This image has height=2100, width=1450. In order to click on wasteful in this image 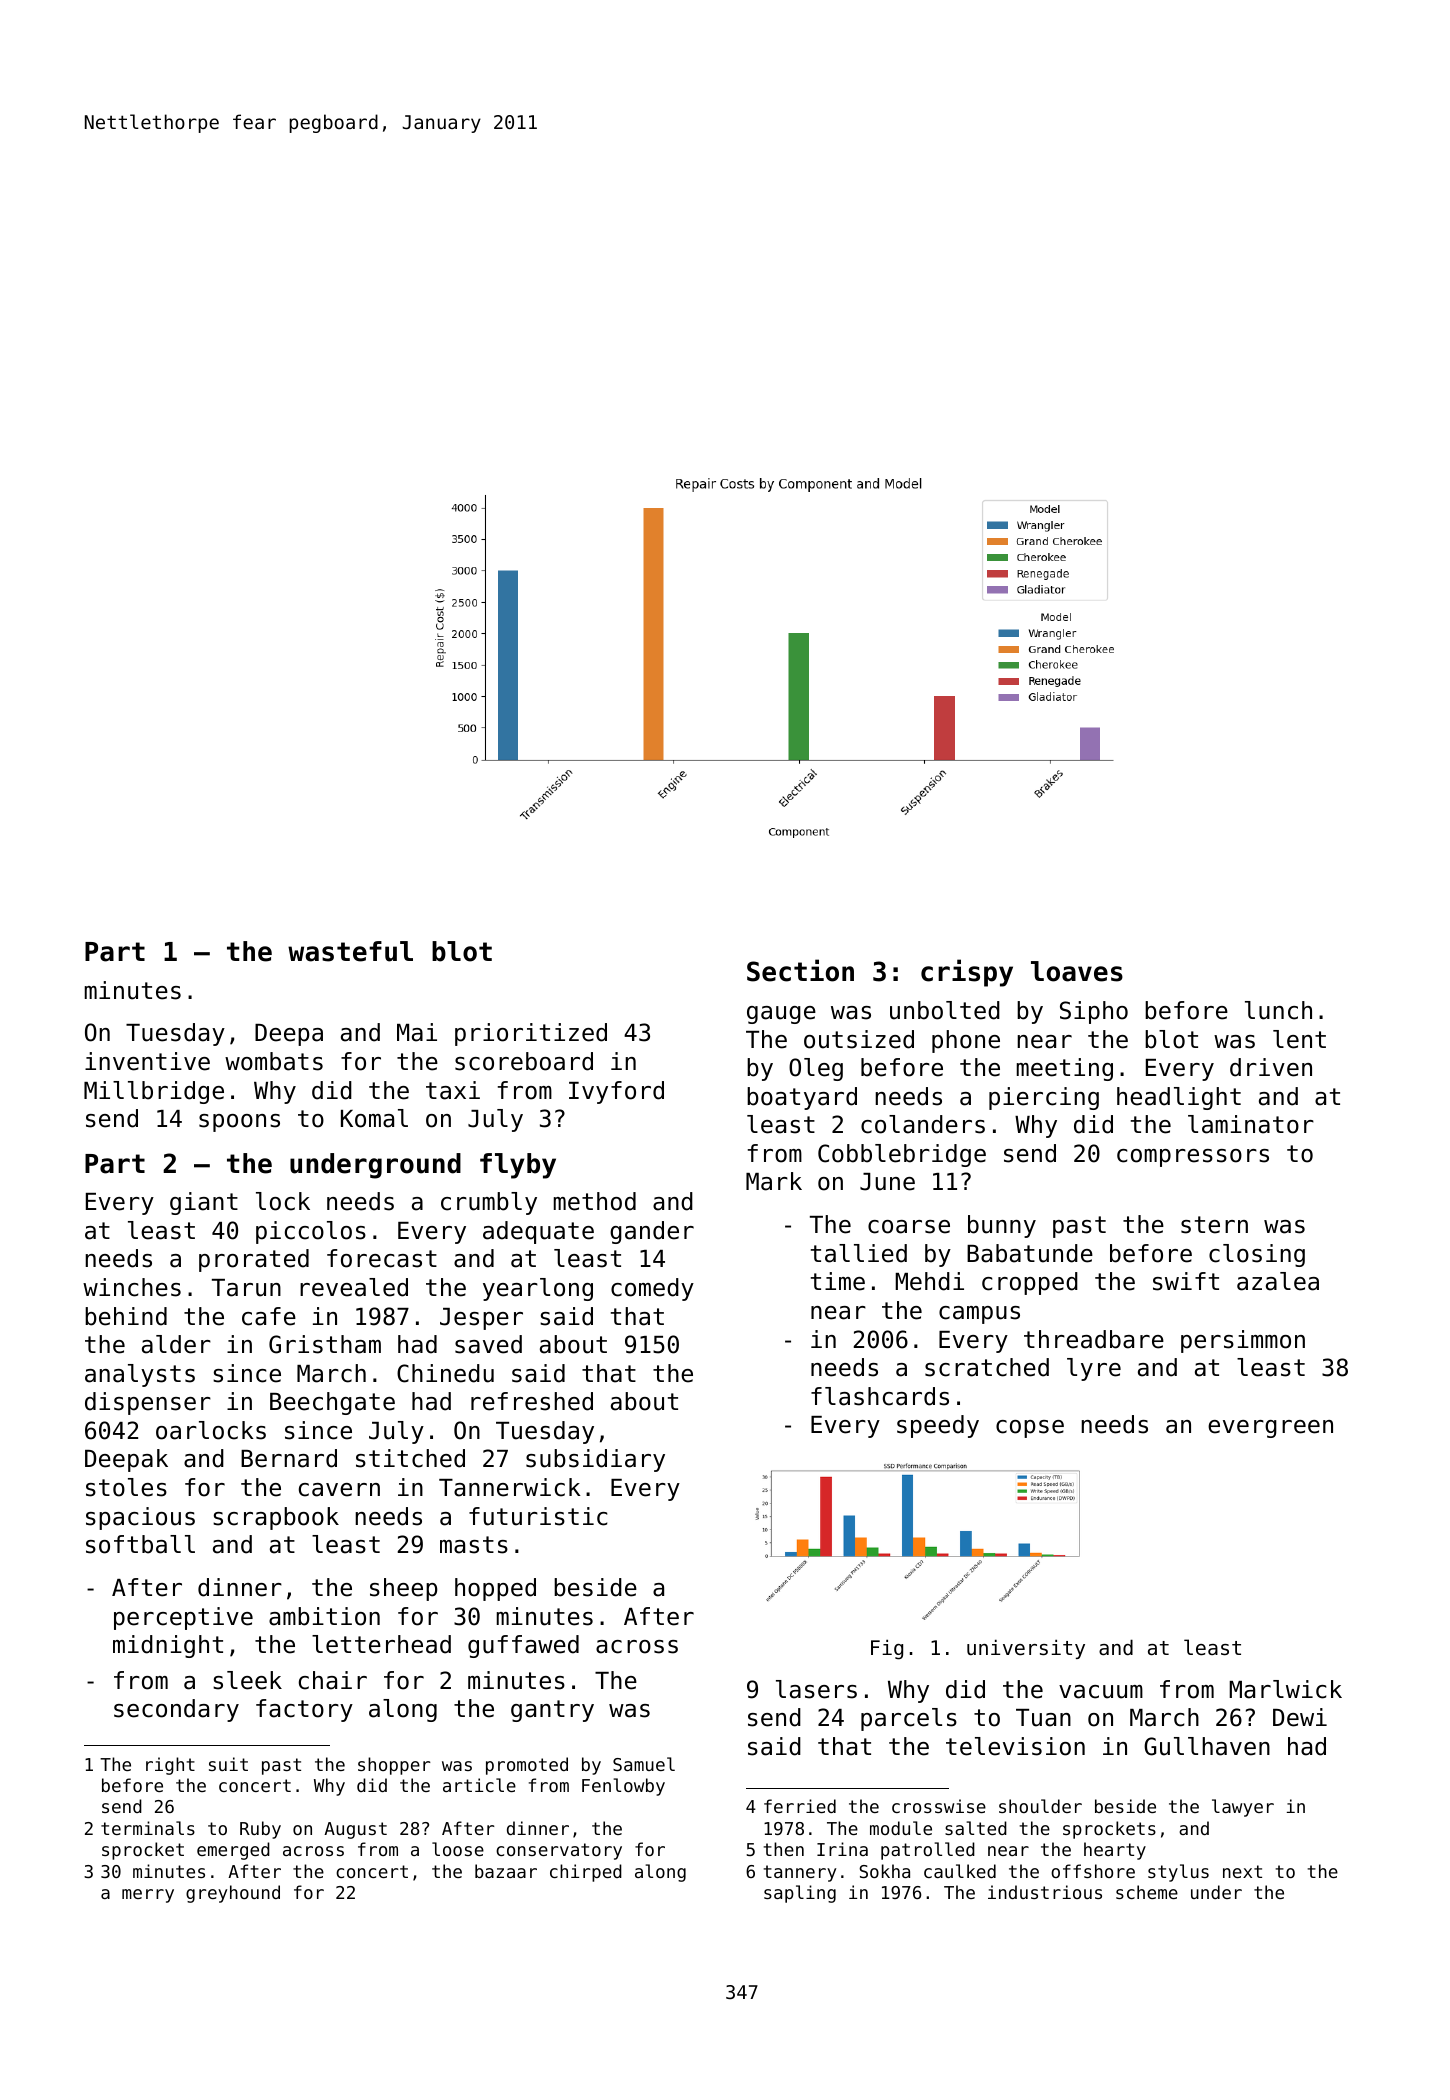, I will do `click(350, 951)`.
